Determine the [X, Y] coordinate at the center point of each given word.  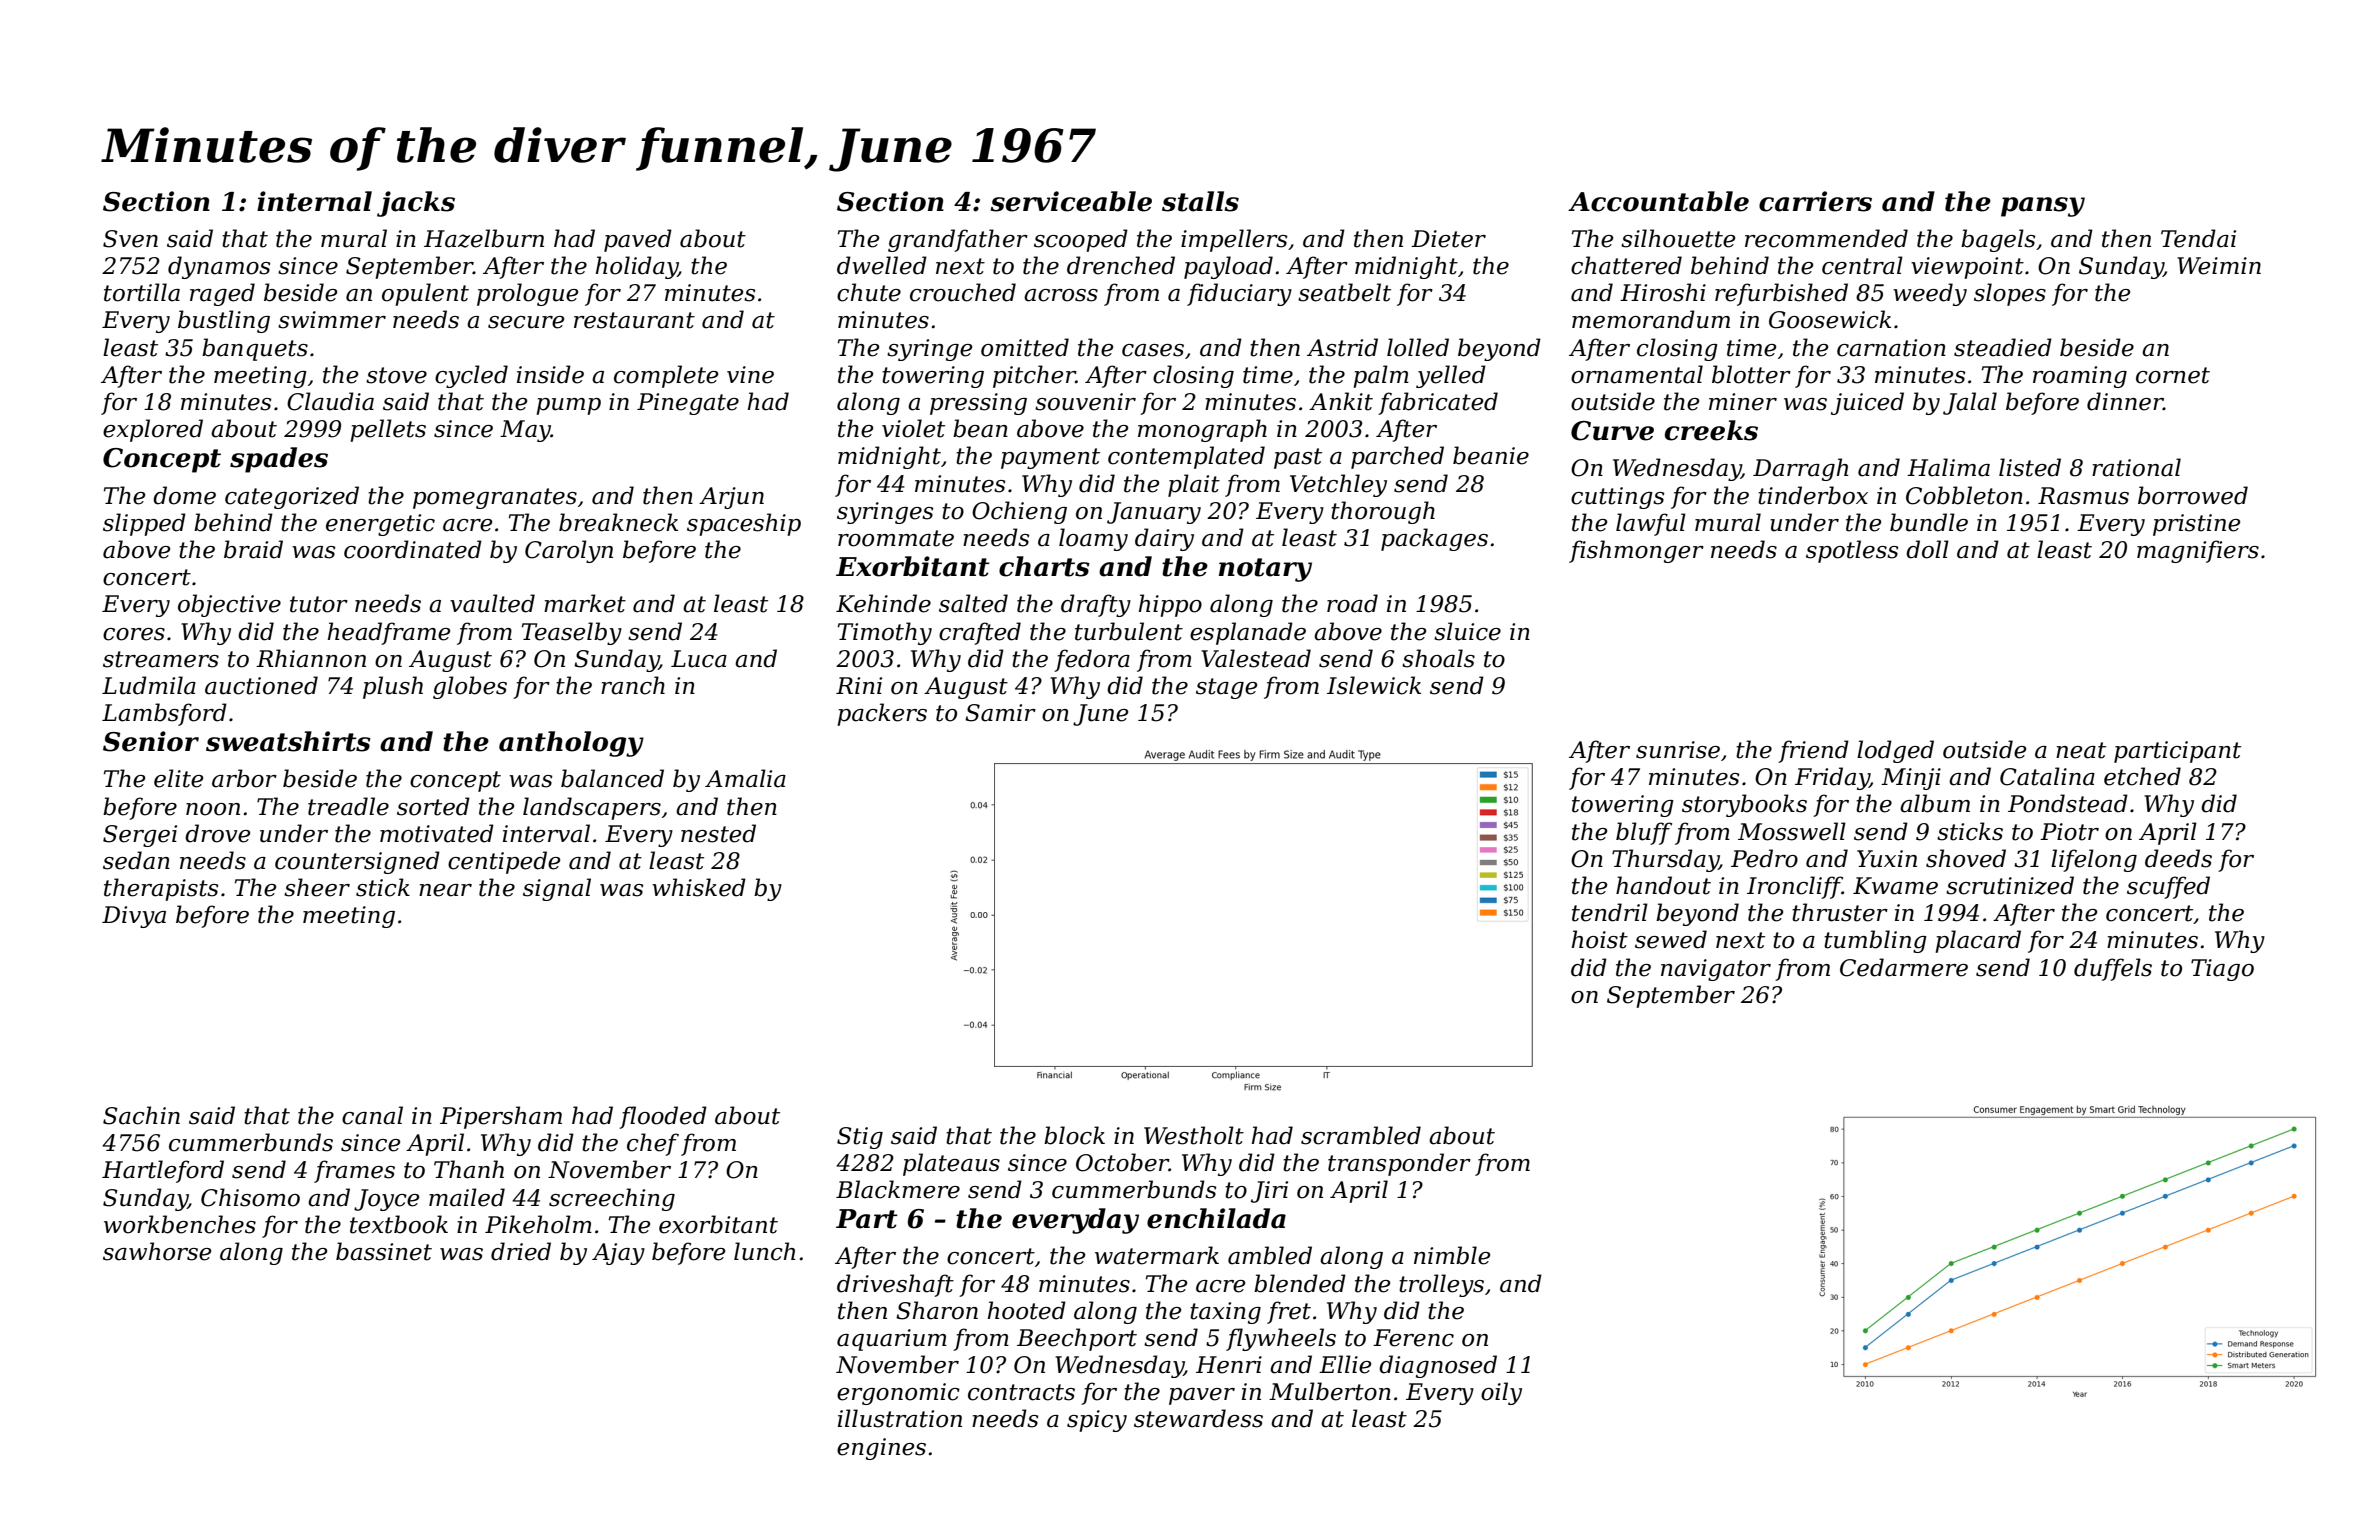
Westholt [1194, 1135]
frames [354, 1171]
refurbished [1781, 294]
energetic [380, 525]
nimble [1452, 1255]
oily [1501, 1393]
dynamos [219, 267]
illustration [900, 1418]
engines [881, 1449]
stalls [1200, 201]
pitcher [1034, 376]
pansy [2043, 207]
